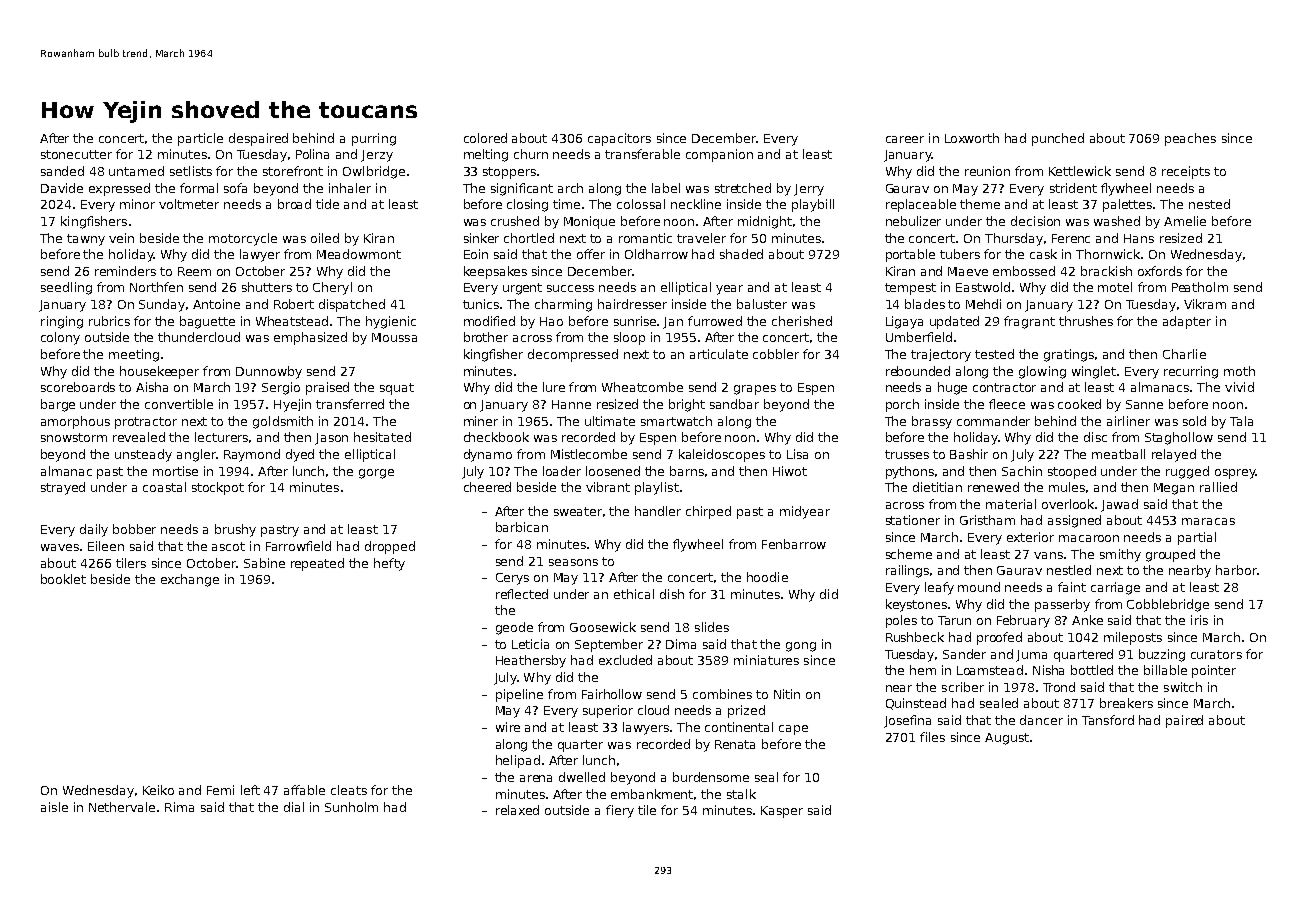 This page has width=1308, height=924. What do you see at coordinates (1236, 570) in the page?
I see `harbor` at bounding box center [1236, 570].
